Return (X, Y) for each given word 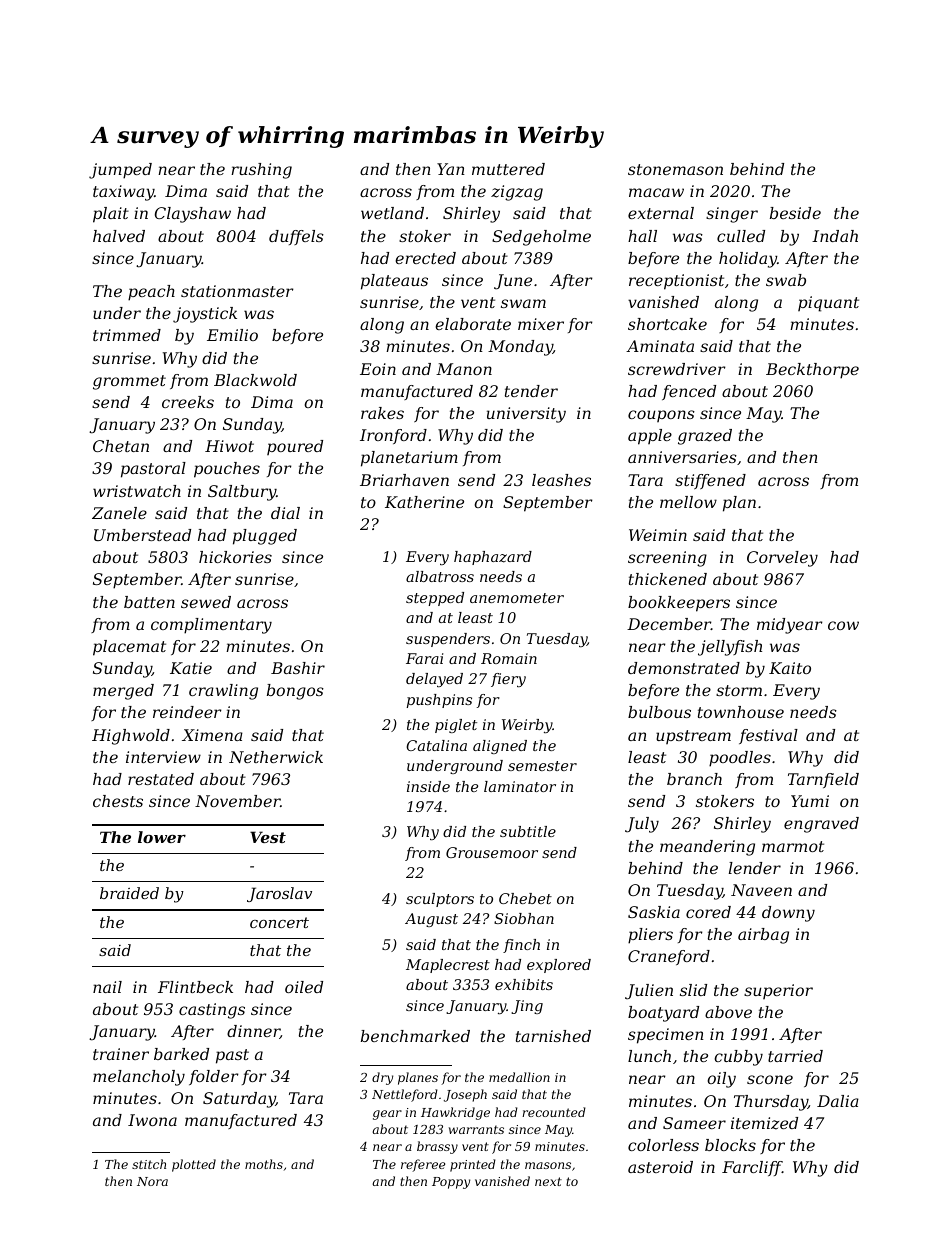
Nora (152, 1181)
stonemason (675, 169)
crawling (223, 692)
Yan (451, 169)
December (669, 624)
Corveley (782, 559)
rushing (261, 171)
